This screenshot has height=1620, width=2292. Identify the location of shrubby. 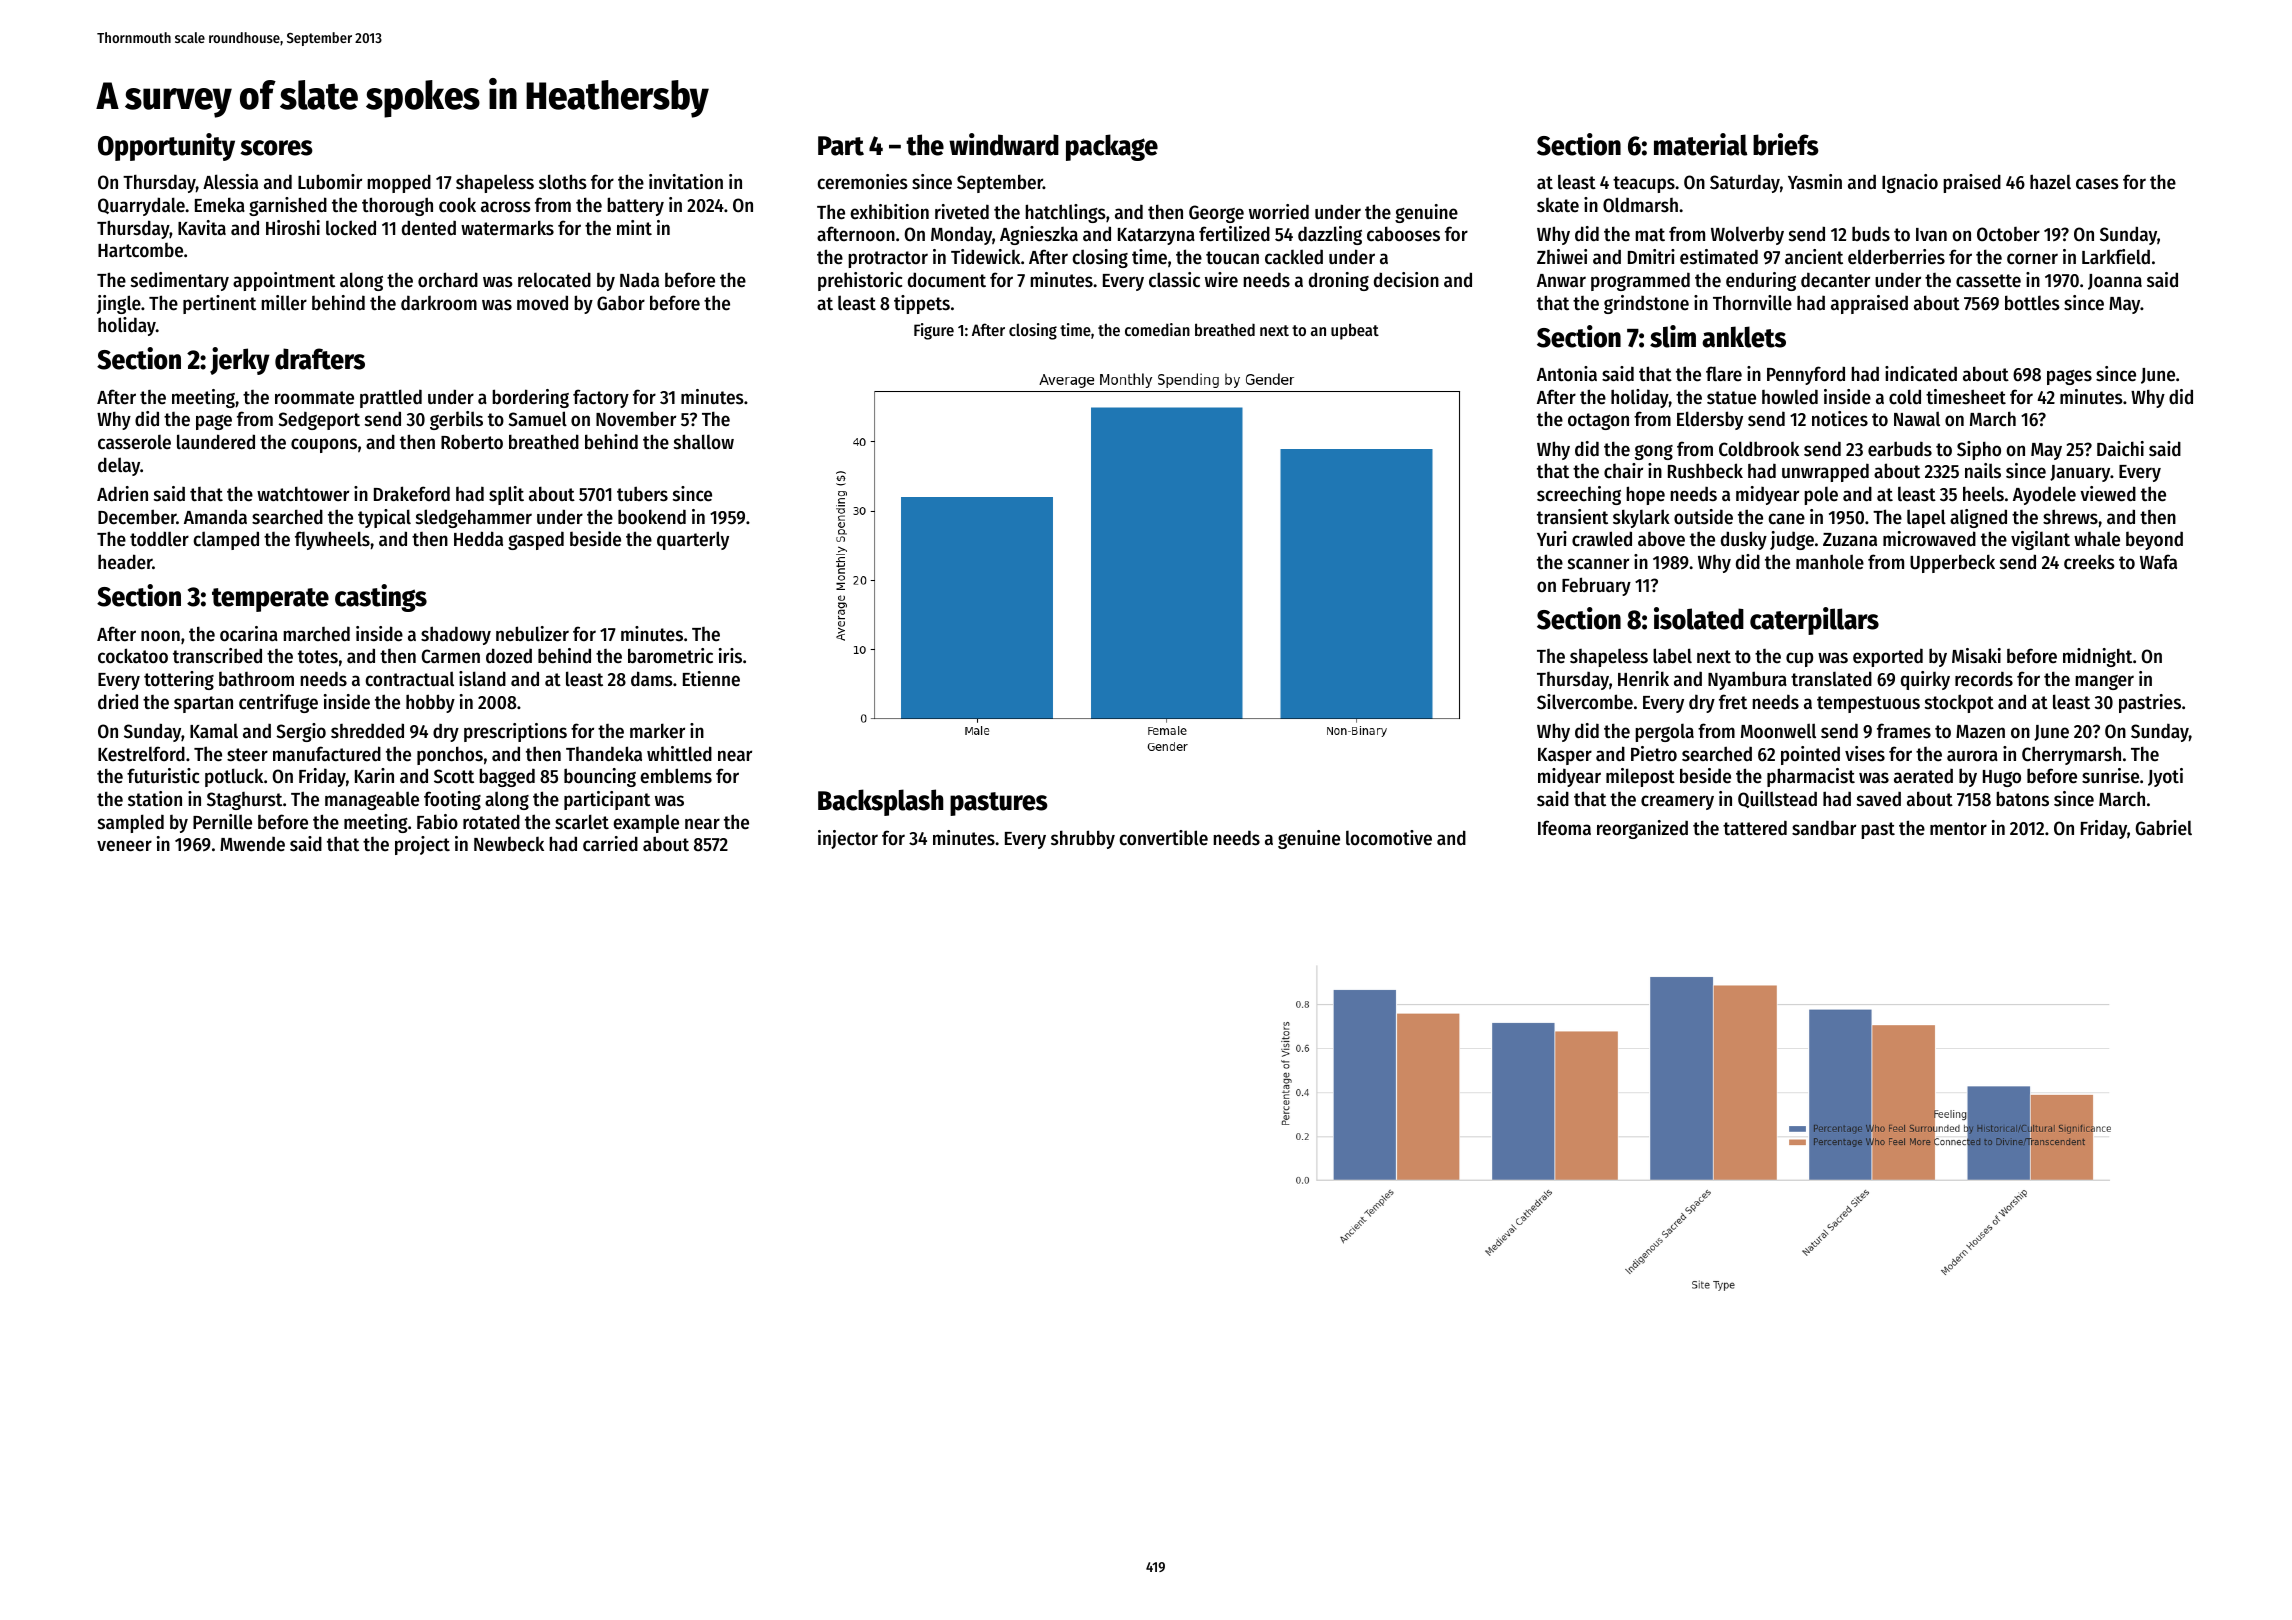
(1083, 839).
